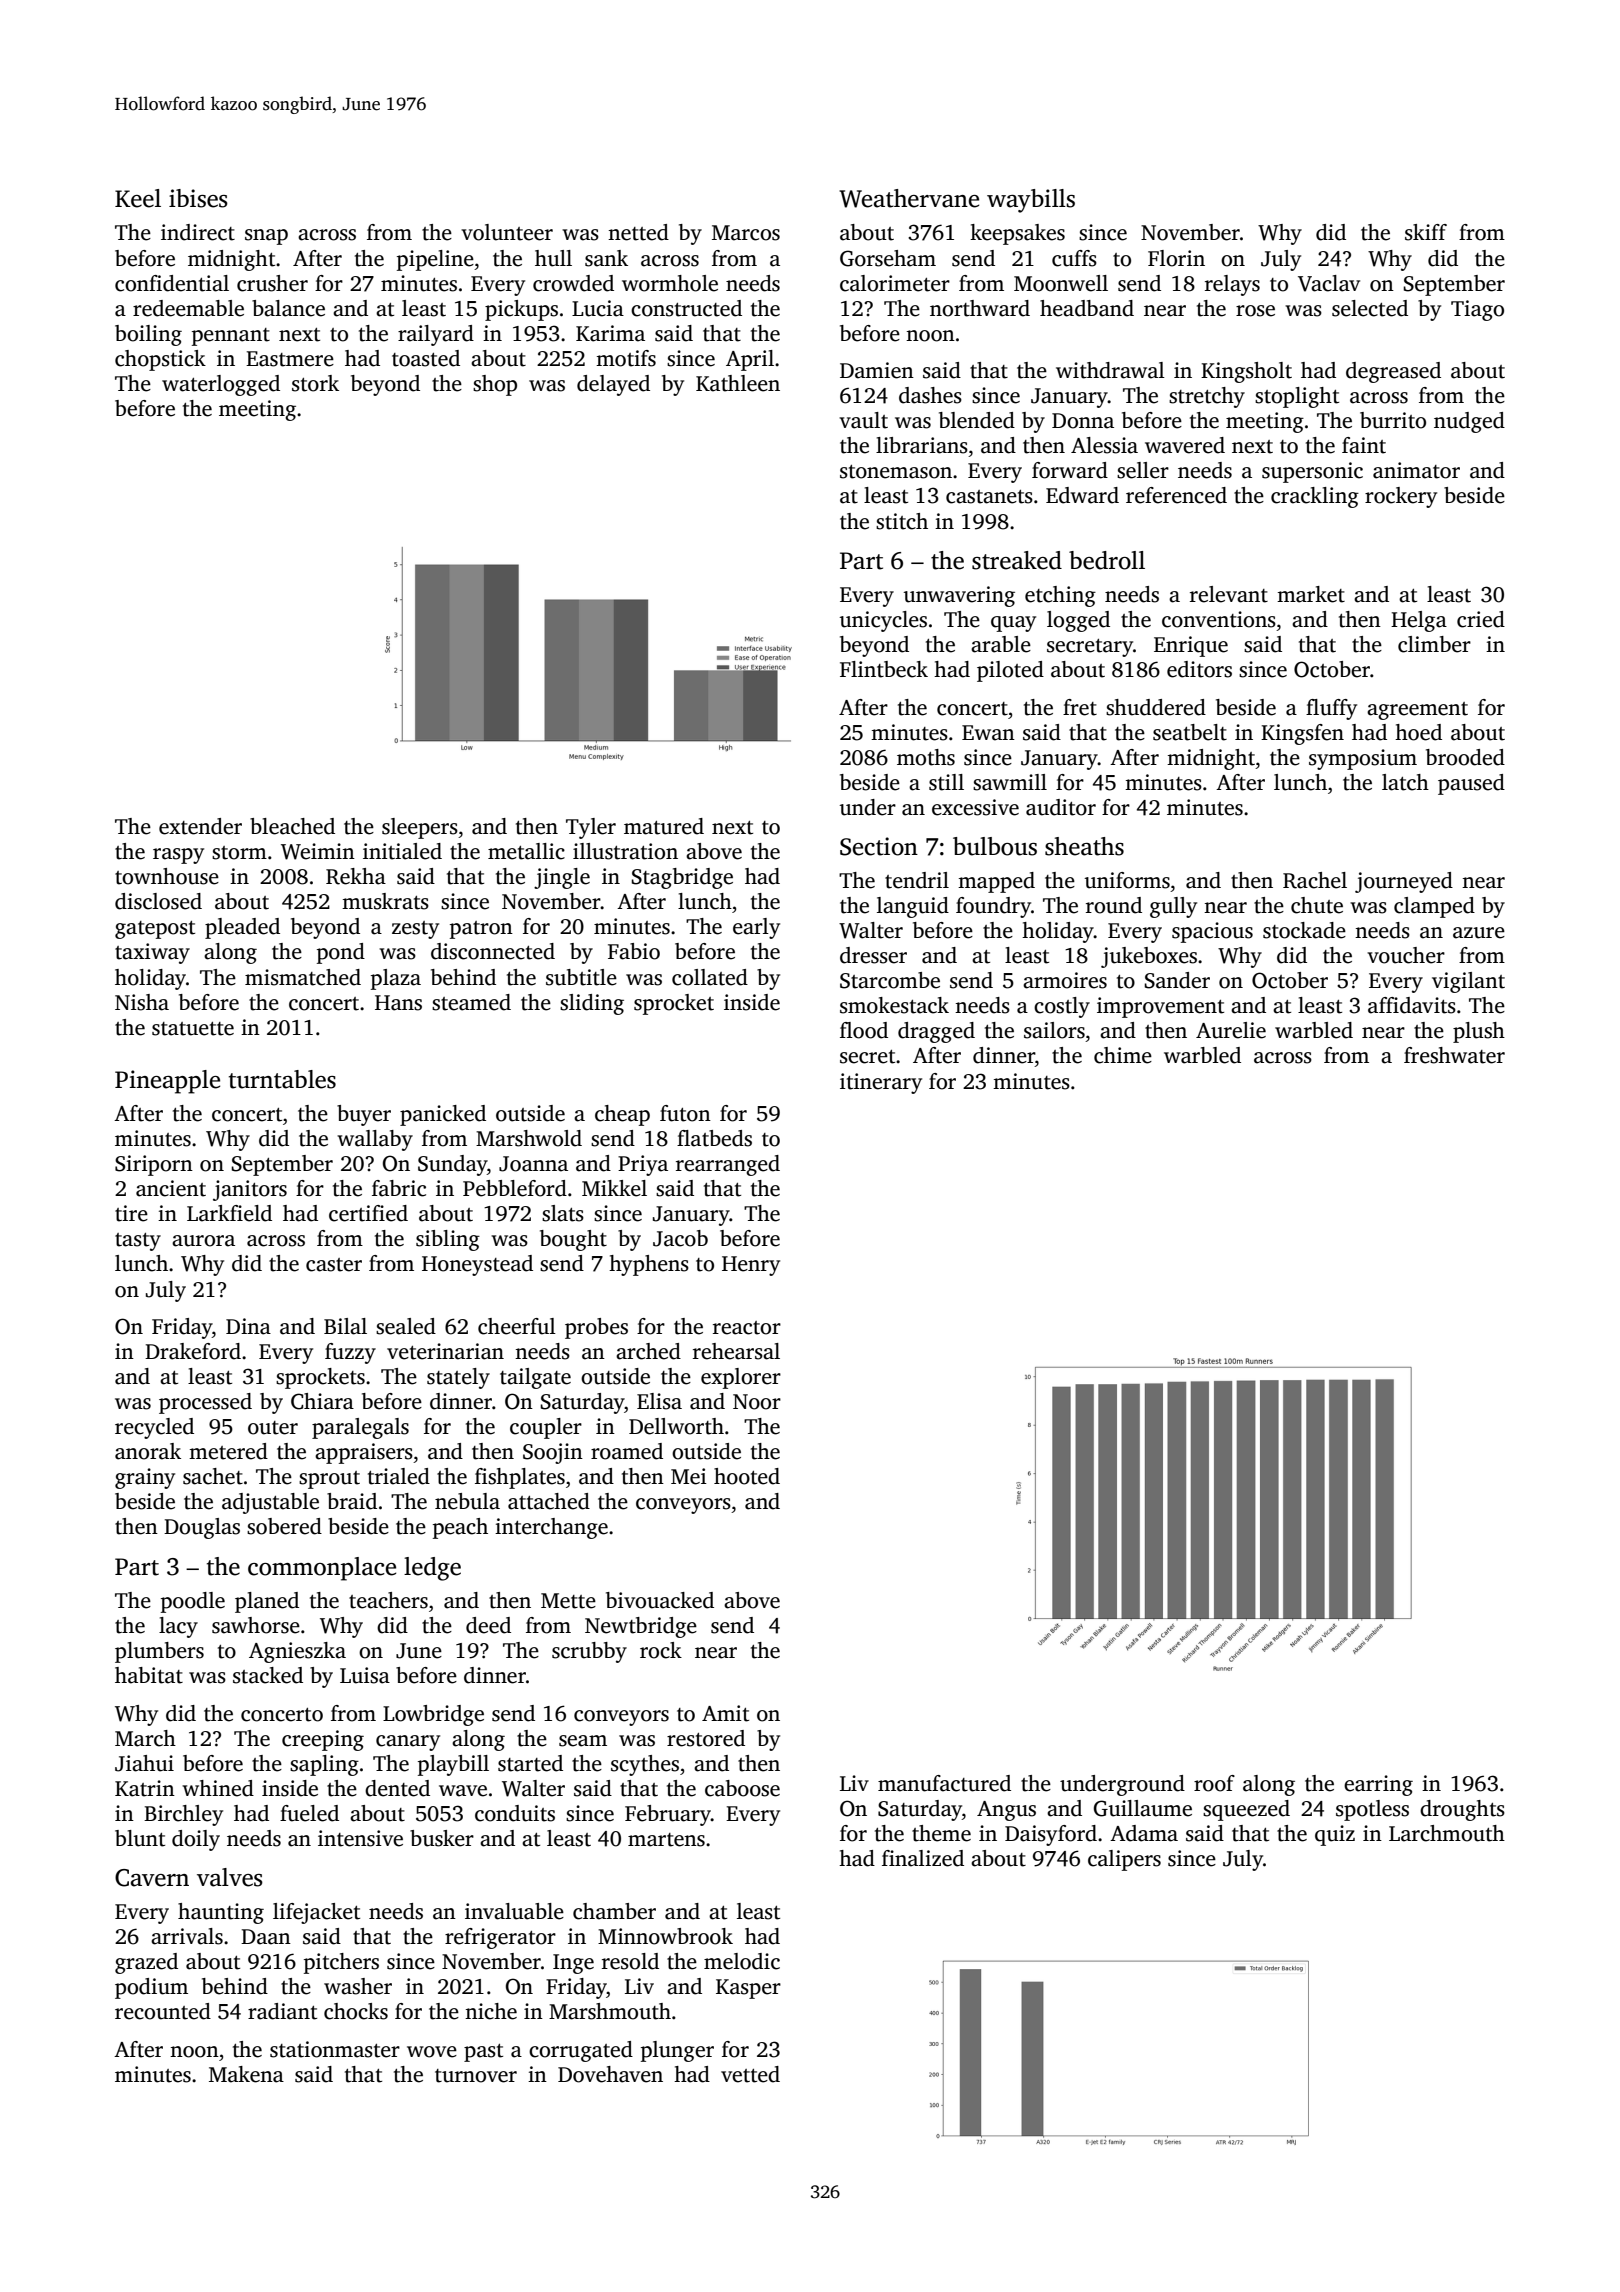 This image has height=2292, width=1620. What do you see at coordinates (167, 876) in the image?
I see `townhouse` at bounding box center [167, 876].
